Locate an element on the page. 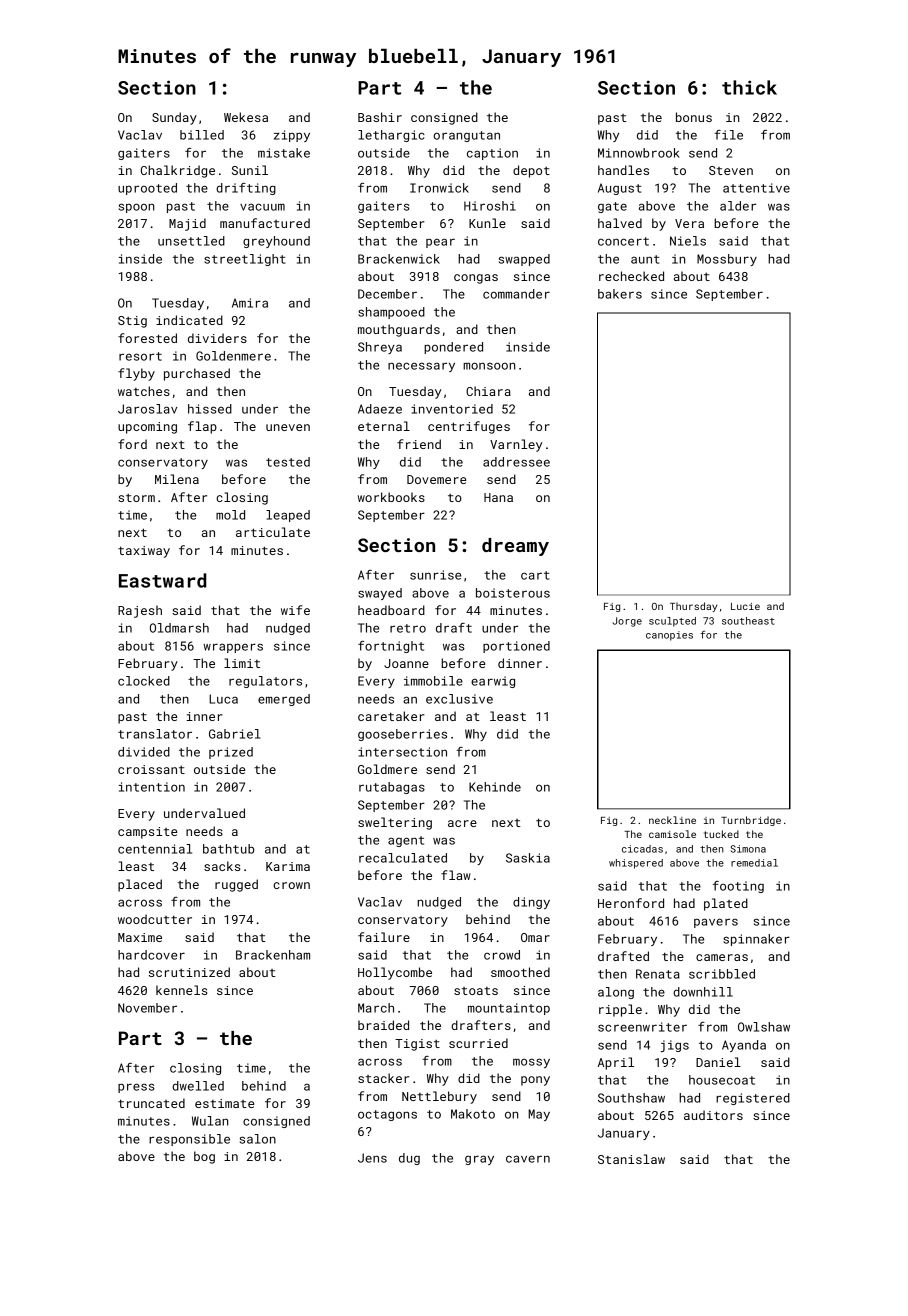 This document has height=1316, width=908. caretaker is located at coordinates (391, 716).
